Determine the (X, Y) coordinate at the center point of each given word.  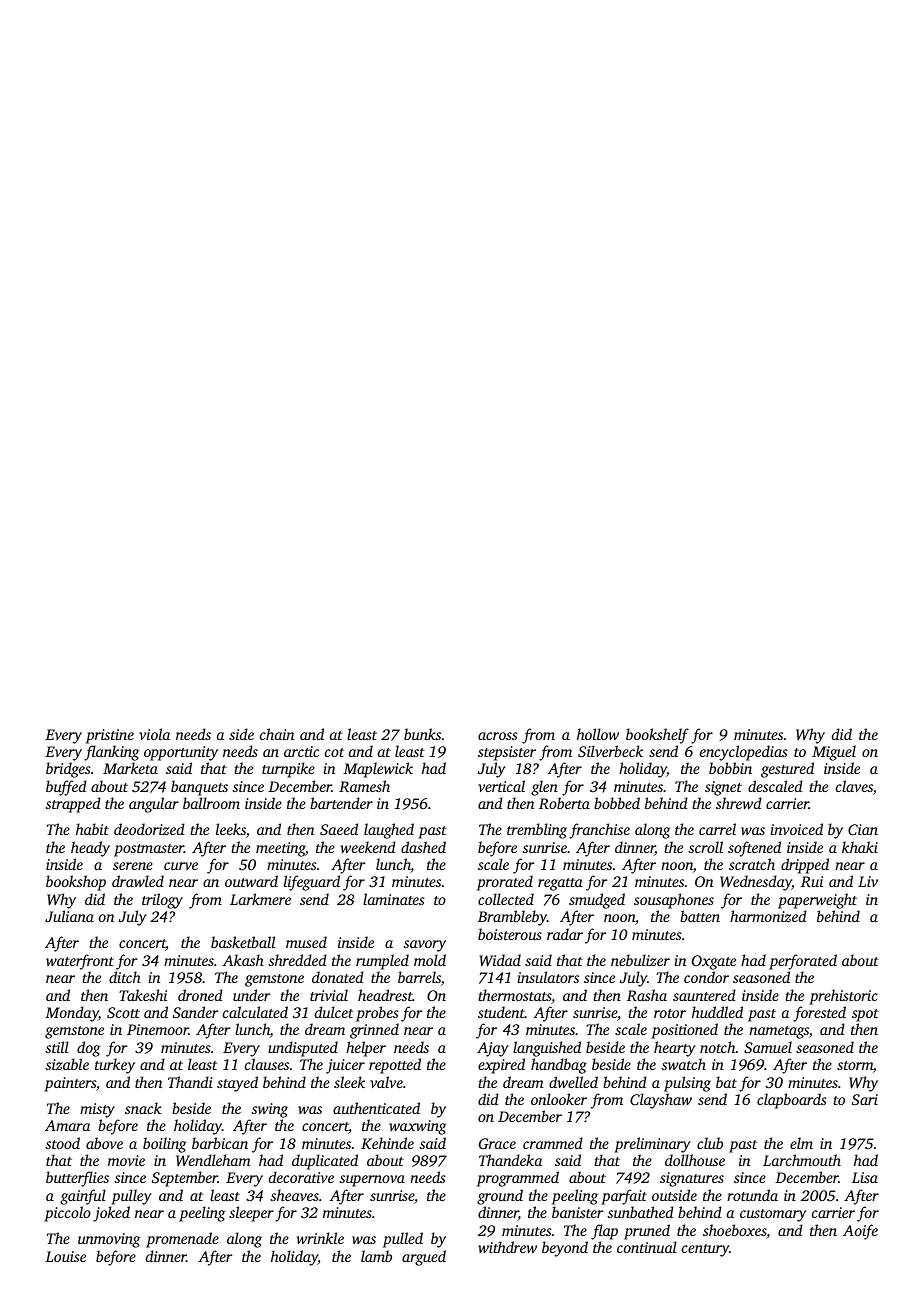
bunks (422, 734)
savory (425, 946)
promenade (182, 1240)
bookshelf (657, 736)
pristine (110, 736)
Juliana (69, 916)
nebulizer (640, 960)
